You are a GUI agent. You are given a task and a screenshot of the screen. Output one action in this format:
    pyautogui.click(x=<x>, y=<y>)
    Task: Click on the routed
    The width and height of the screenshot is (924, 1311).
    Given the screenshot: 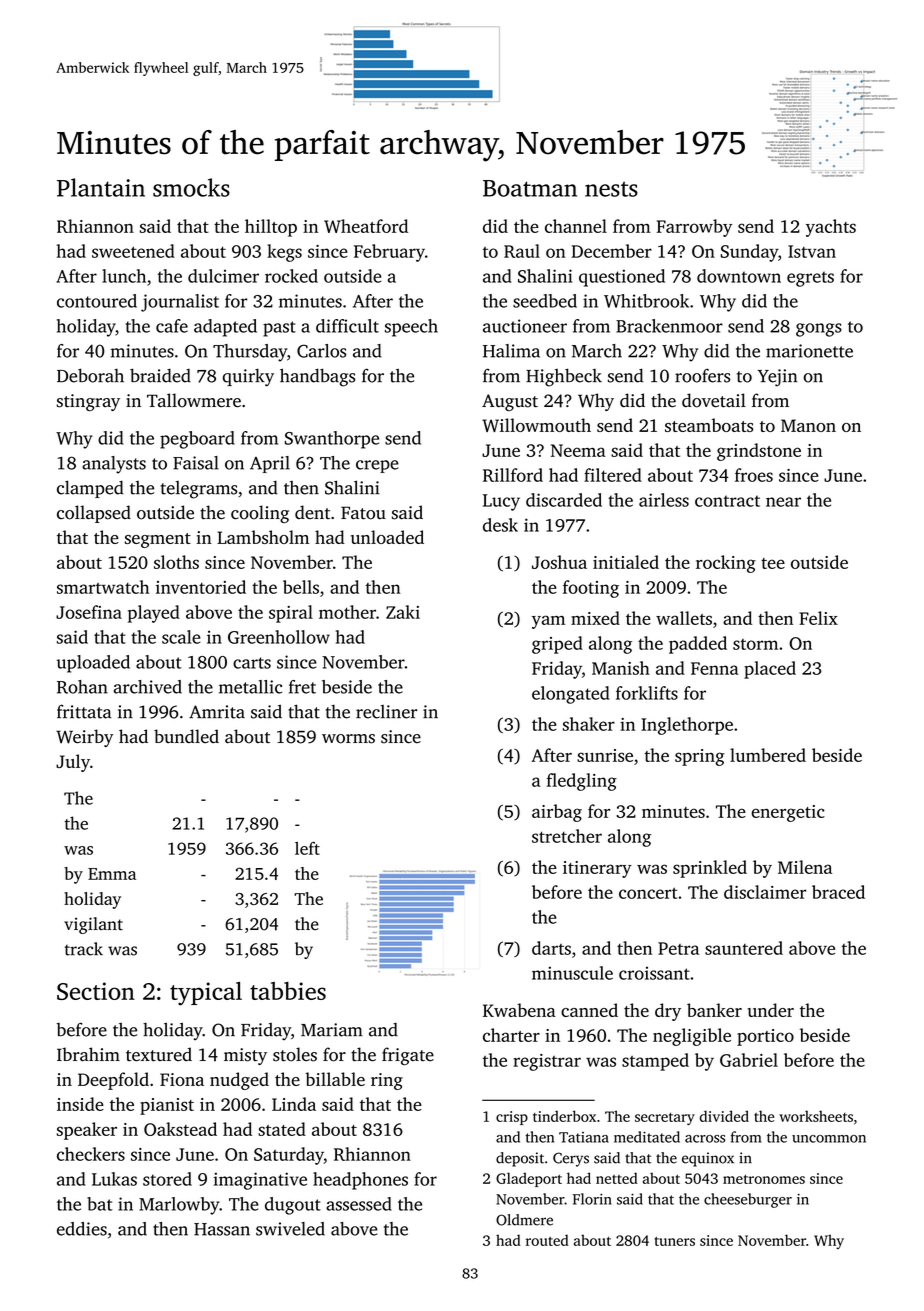 What is the action you would take?
    pyautogui.click(x=547, y=1240)
